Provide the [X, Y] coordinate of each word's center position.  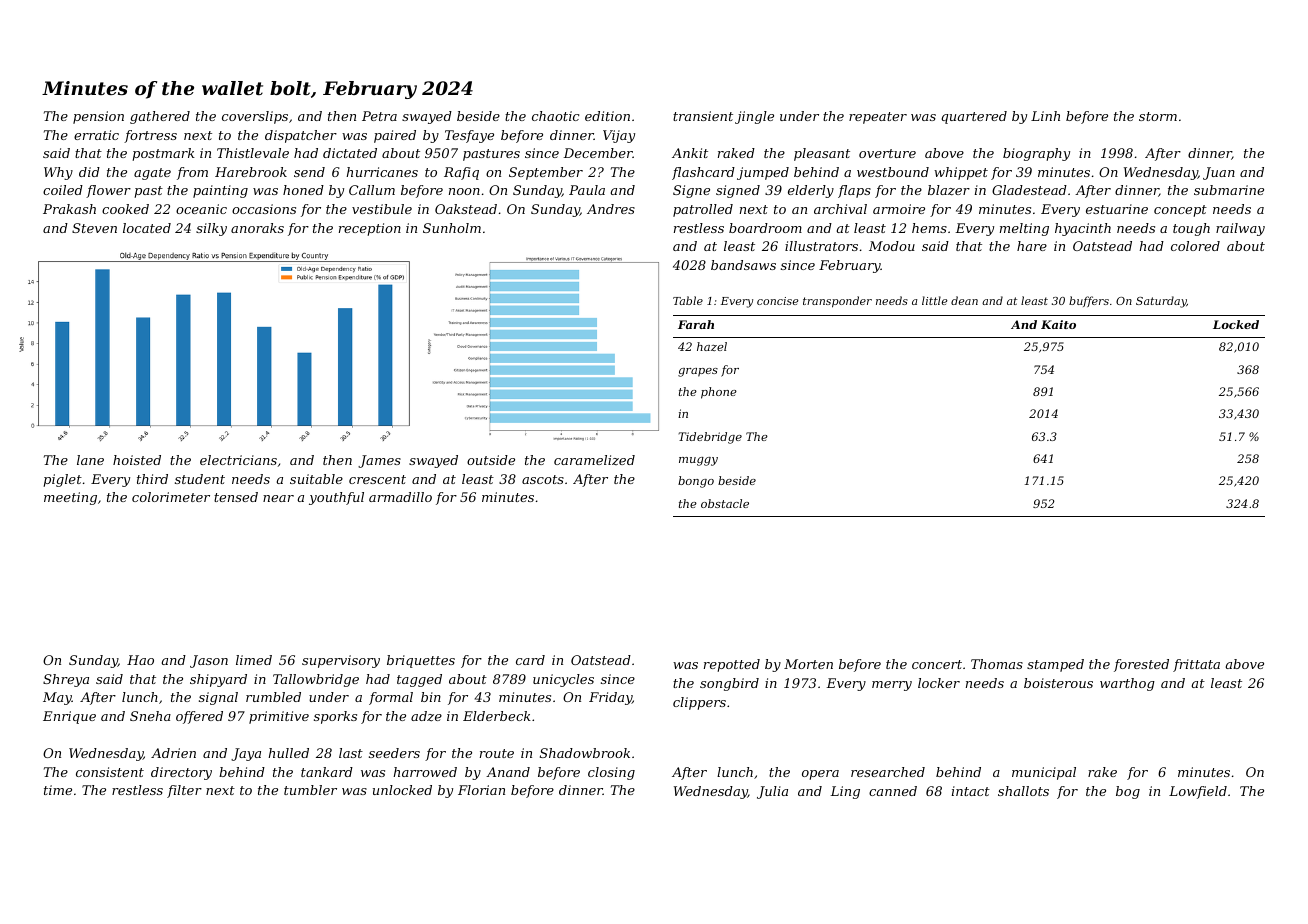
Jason [209, 661]
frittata [1196, 665]
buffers [1089, 301]
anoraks [257, 228]
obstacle [725, 503]
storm [1158, 116]
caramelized [594, 460]
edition [607, 116]
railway [1240, 229]
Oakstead [466, 209]
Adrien [173, 753]
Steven [94, 228]
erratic [96, 135]
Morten [808, 664]
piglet [62, 480]
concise [778, 301]
